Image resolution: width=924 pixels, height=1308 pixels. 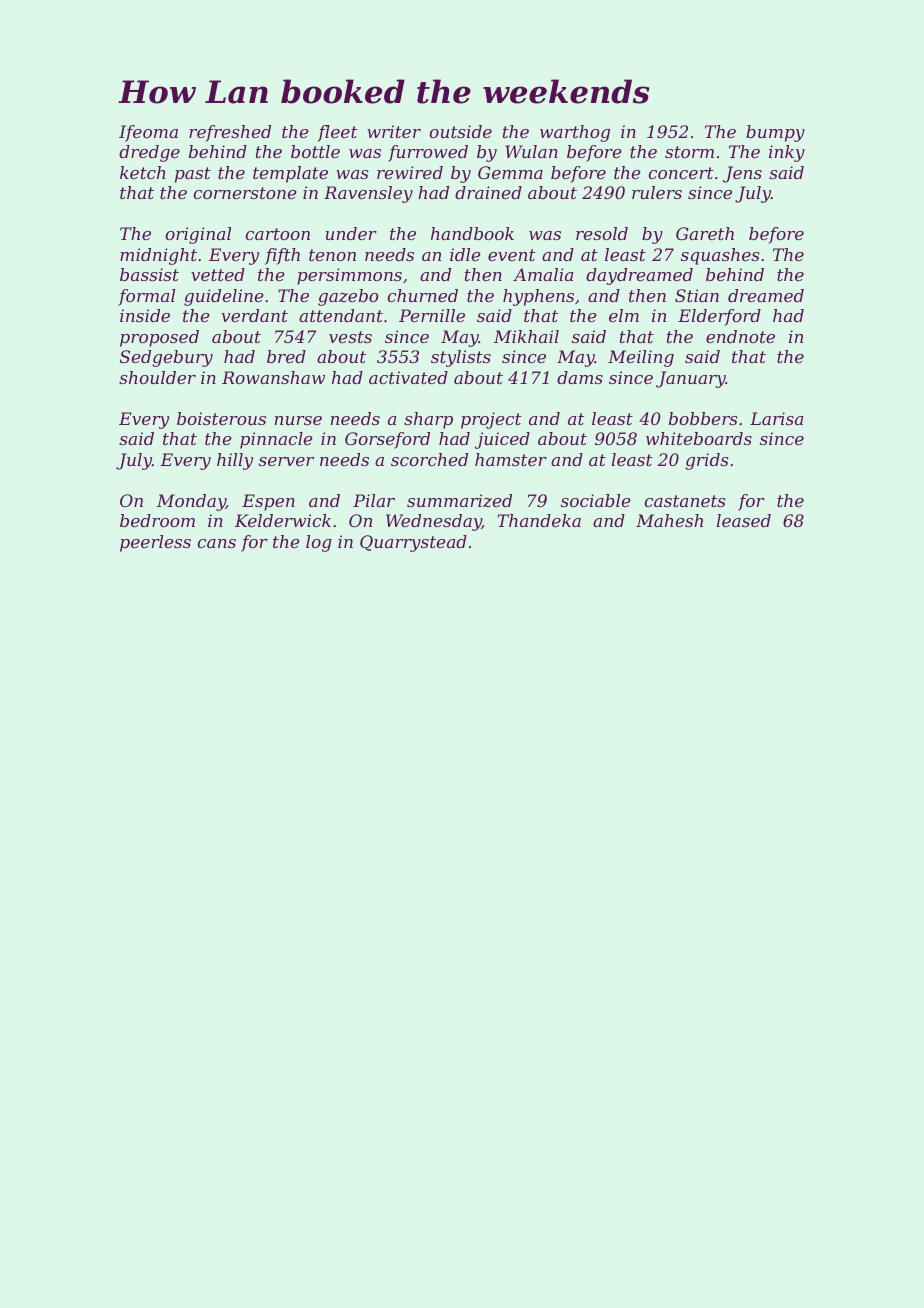 What do you see at coordinates (744, 520) in the image?
I see `leased` at bounding box center [744, 520].
